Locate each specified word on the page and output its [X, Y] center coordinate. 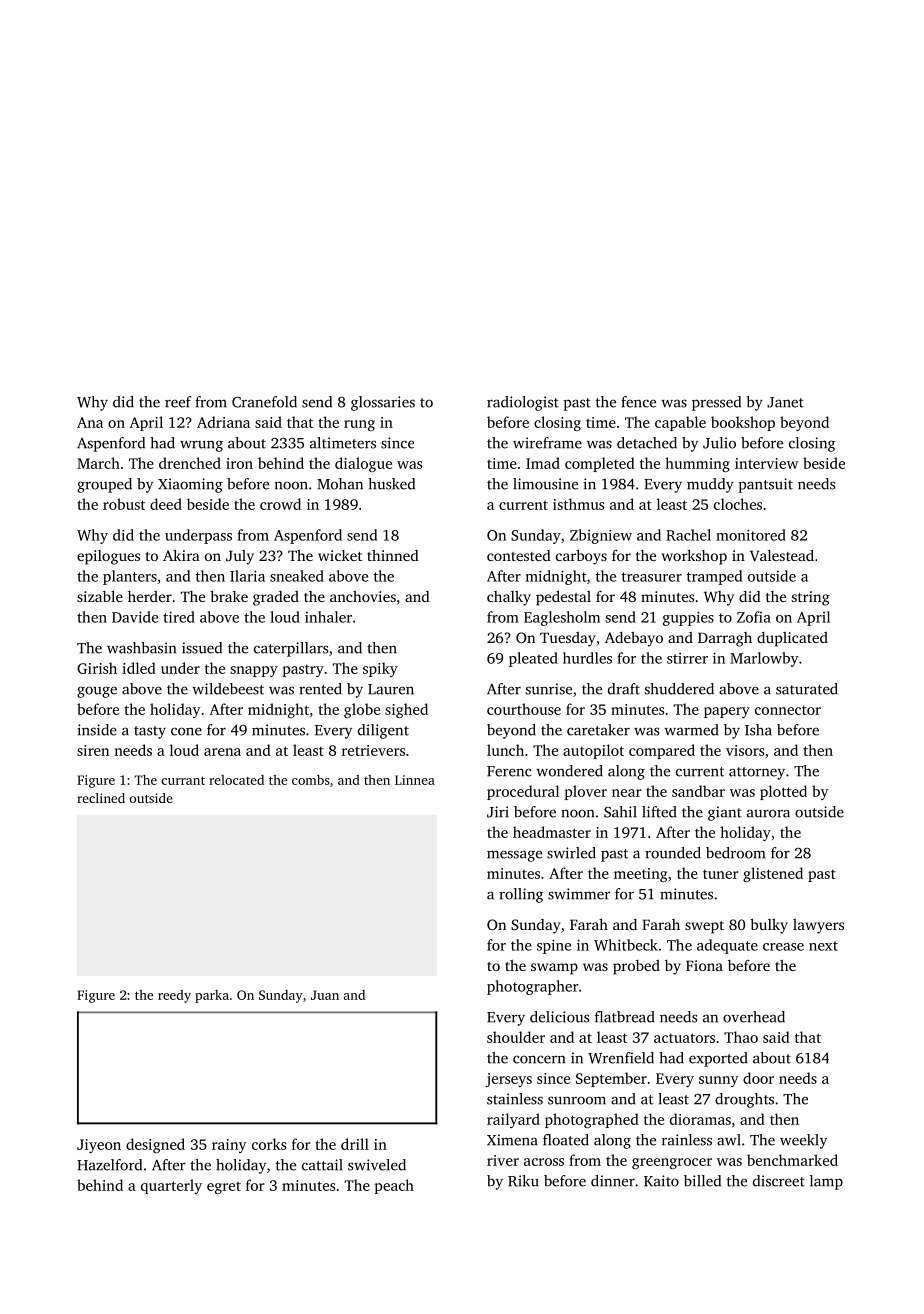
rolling [521, 895]
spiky [380, 669]
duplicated [792, 639]
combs [311, 780]
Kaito [661, 1181]
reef [178, 402]
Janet [785, 402]
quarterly [171, 1186]
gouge [97, 692]
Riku [523, 1181]
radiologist [523, 403]
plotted [783, 792]
